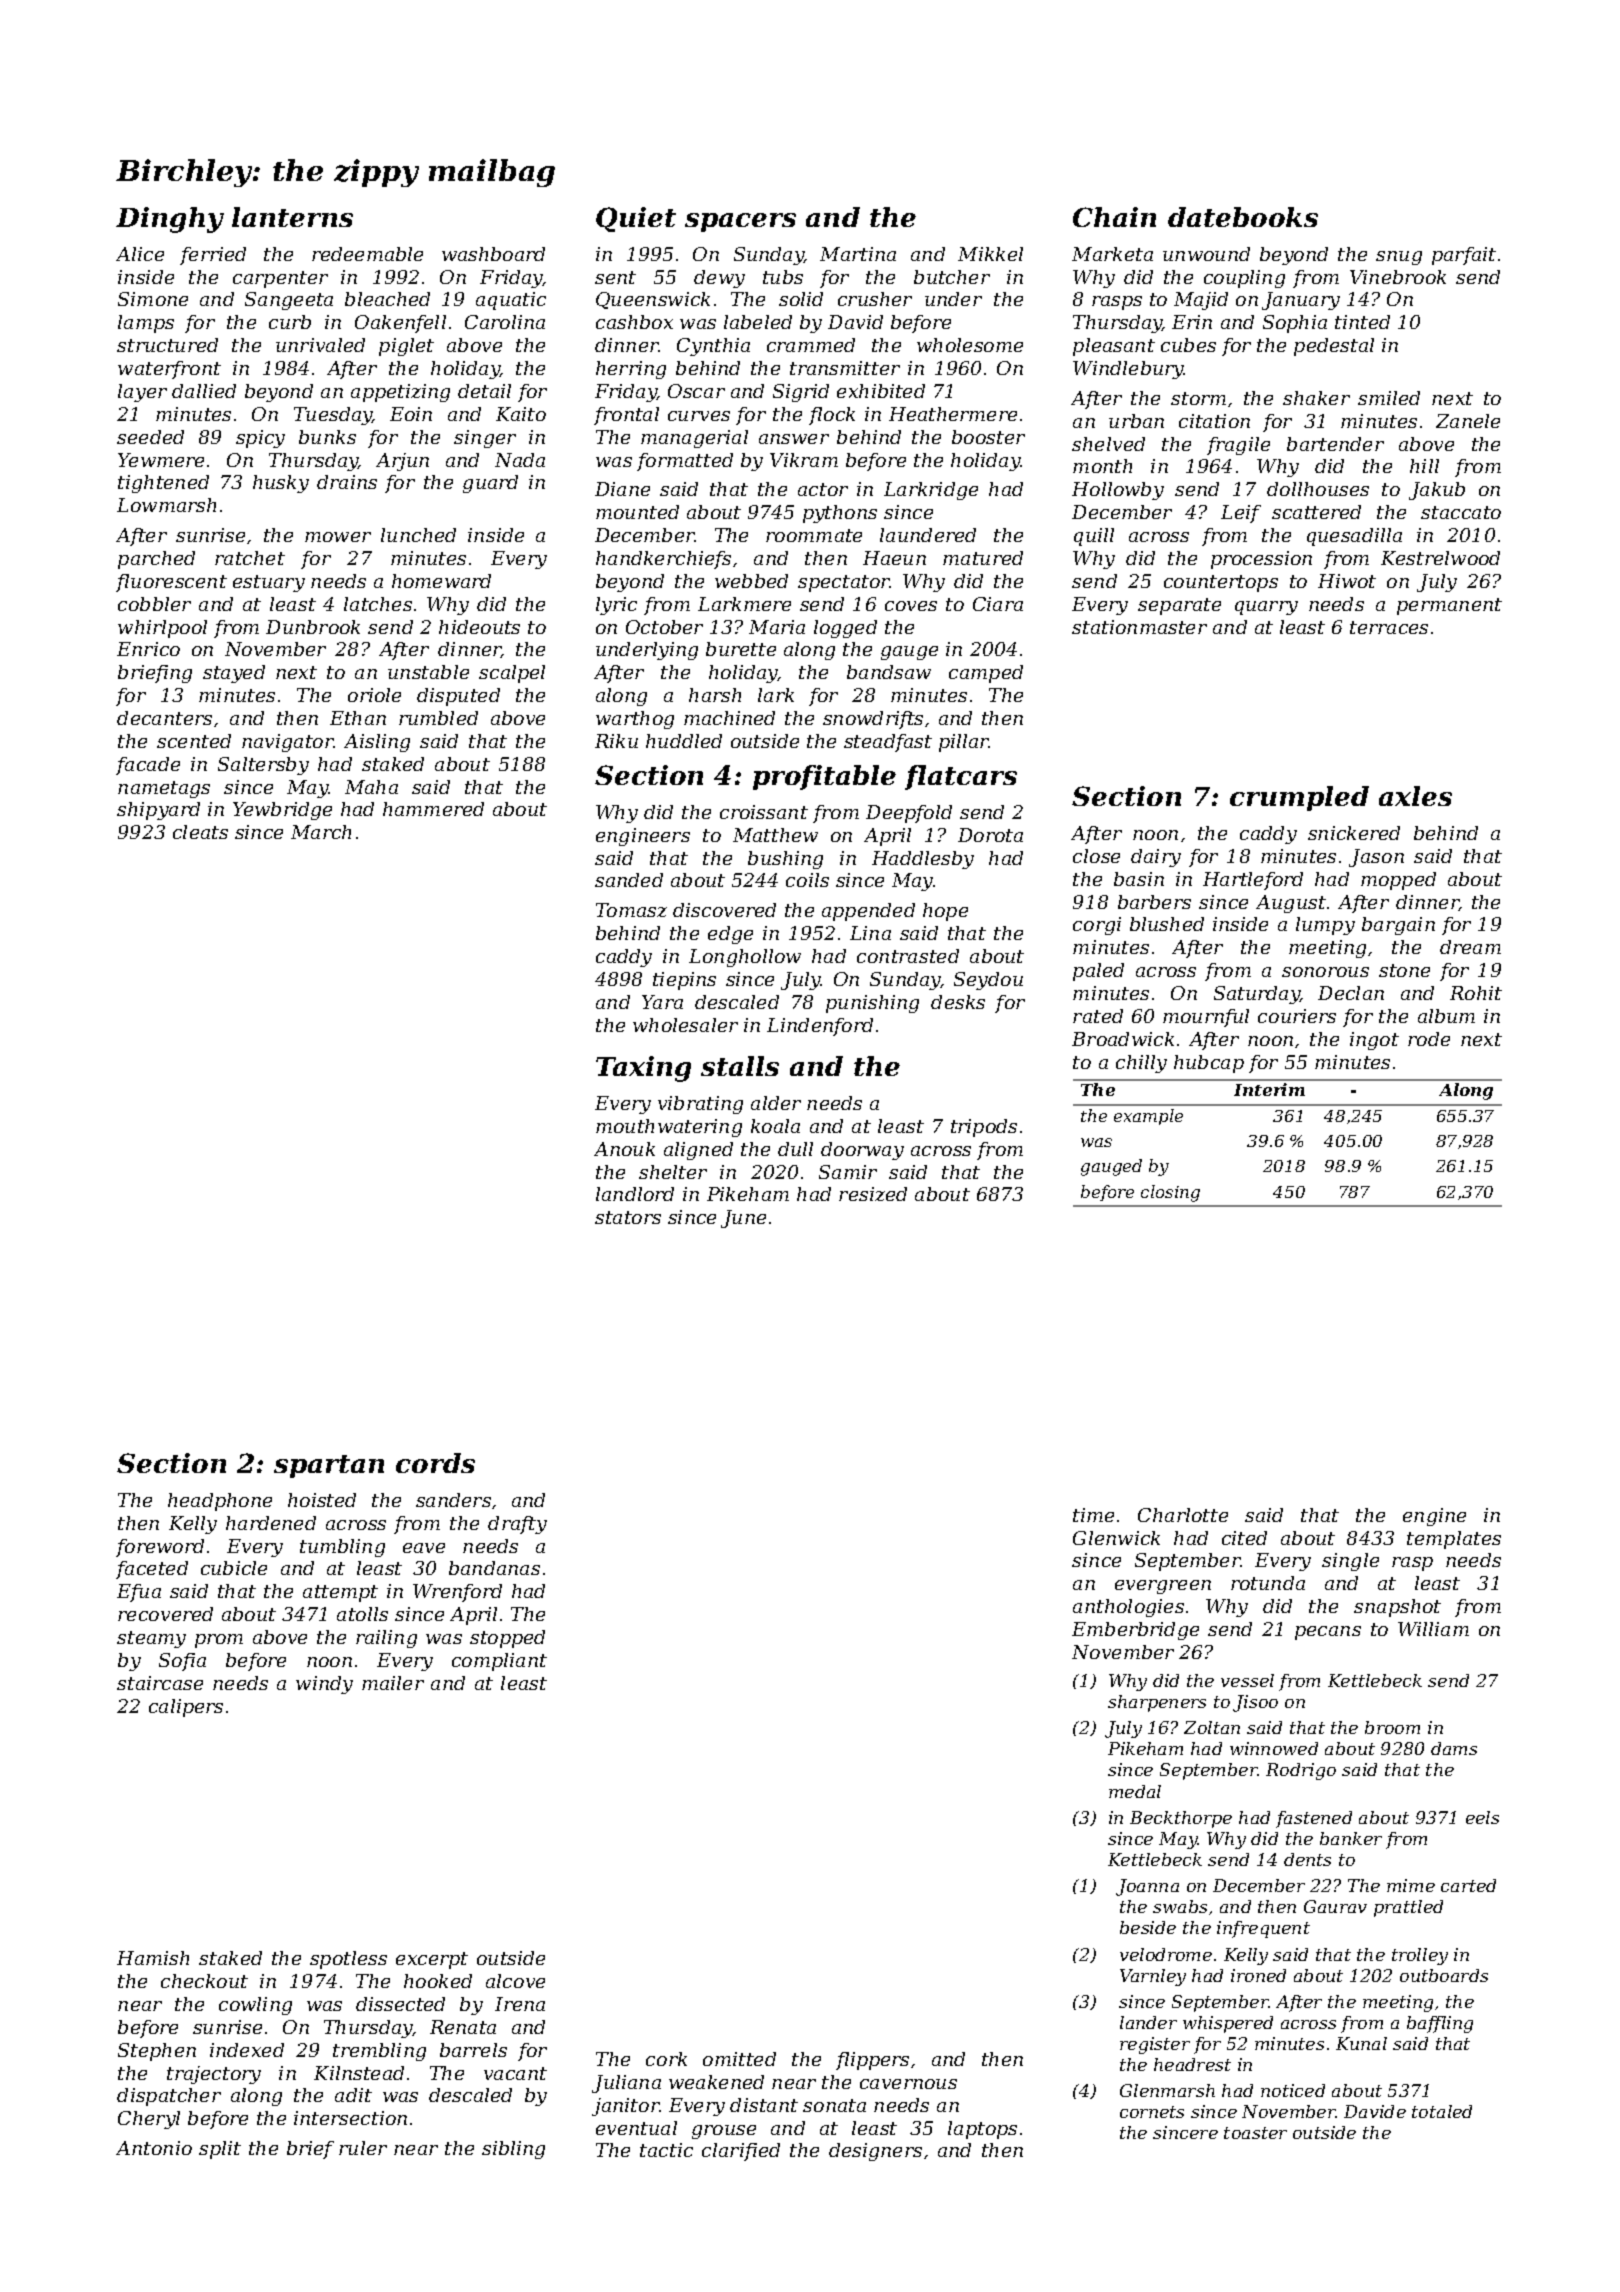  What do you see at coordinates (1255, 2133) in the document?
I see `toaster` at bounding box center [1255, 2133].
